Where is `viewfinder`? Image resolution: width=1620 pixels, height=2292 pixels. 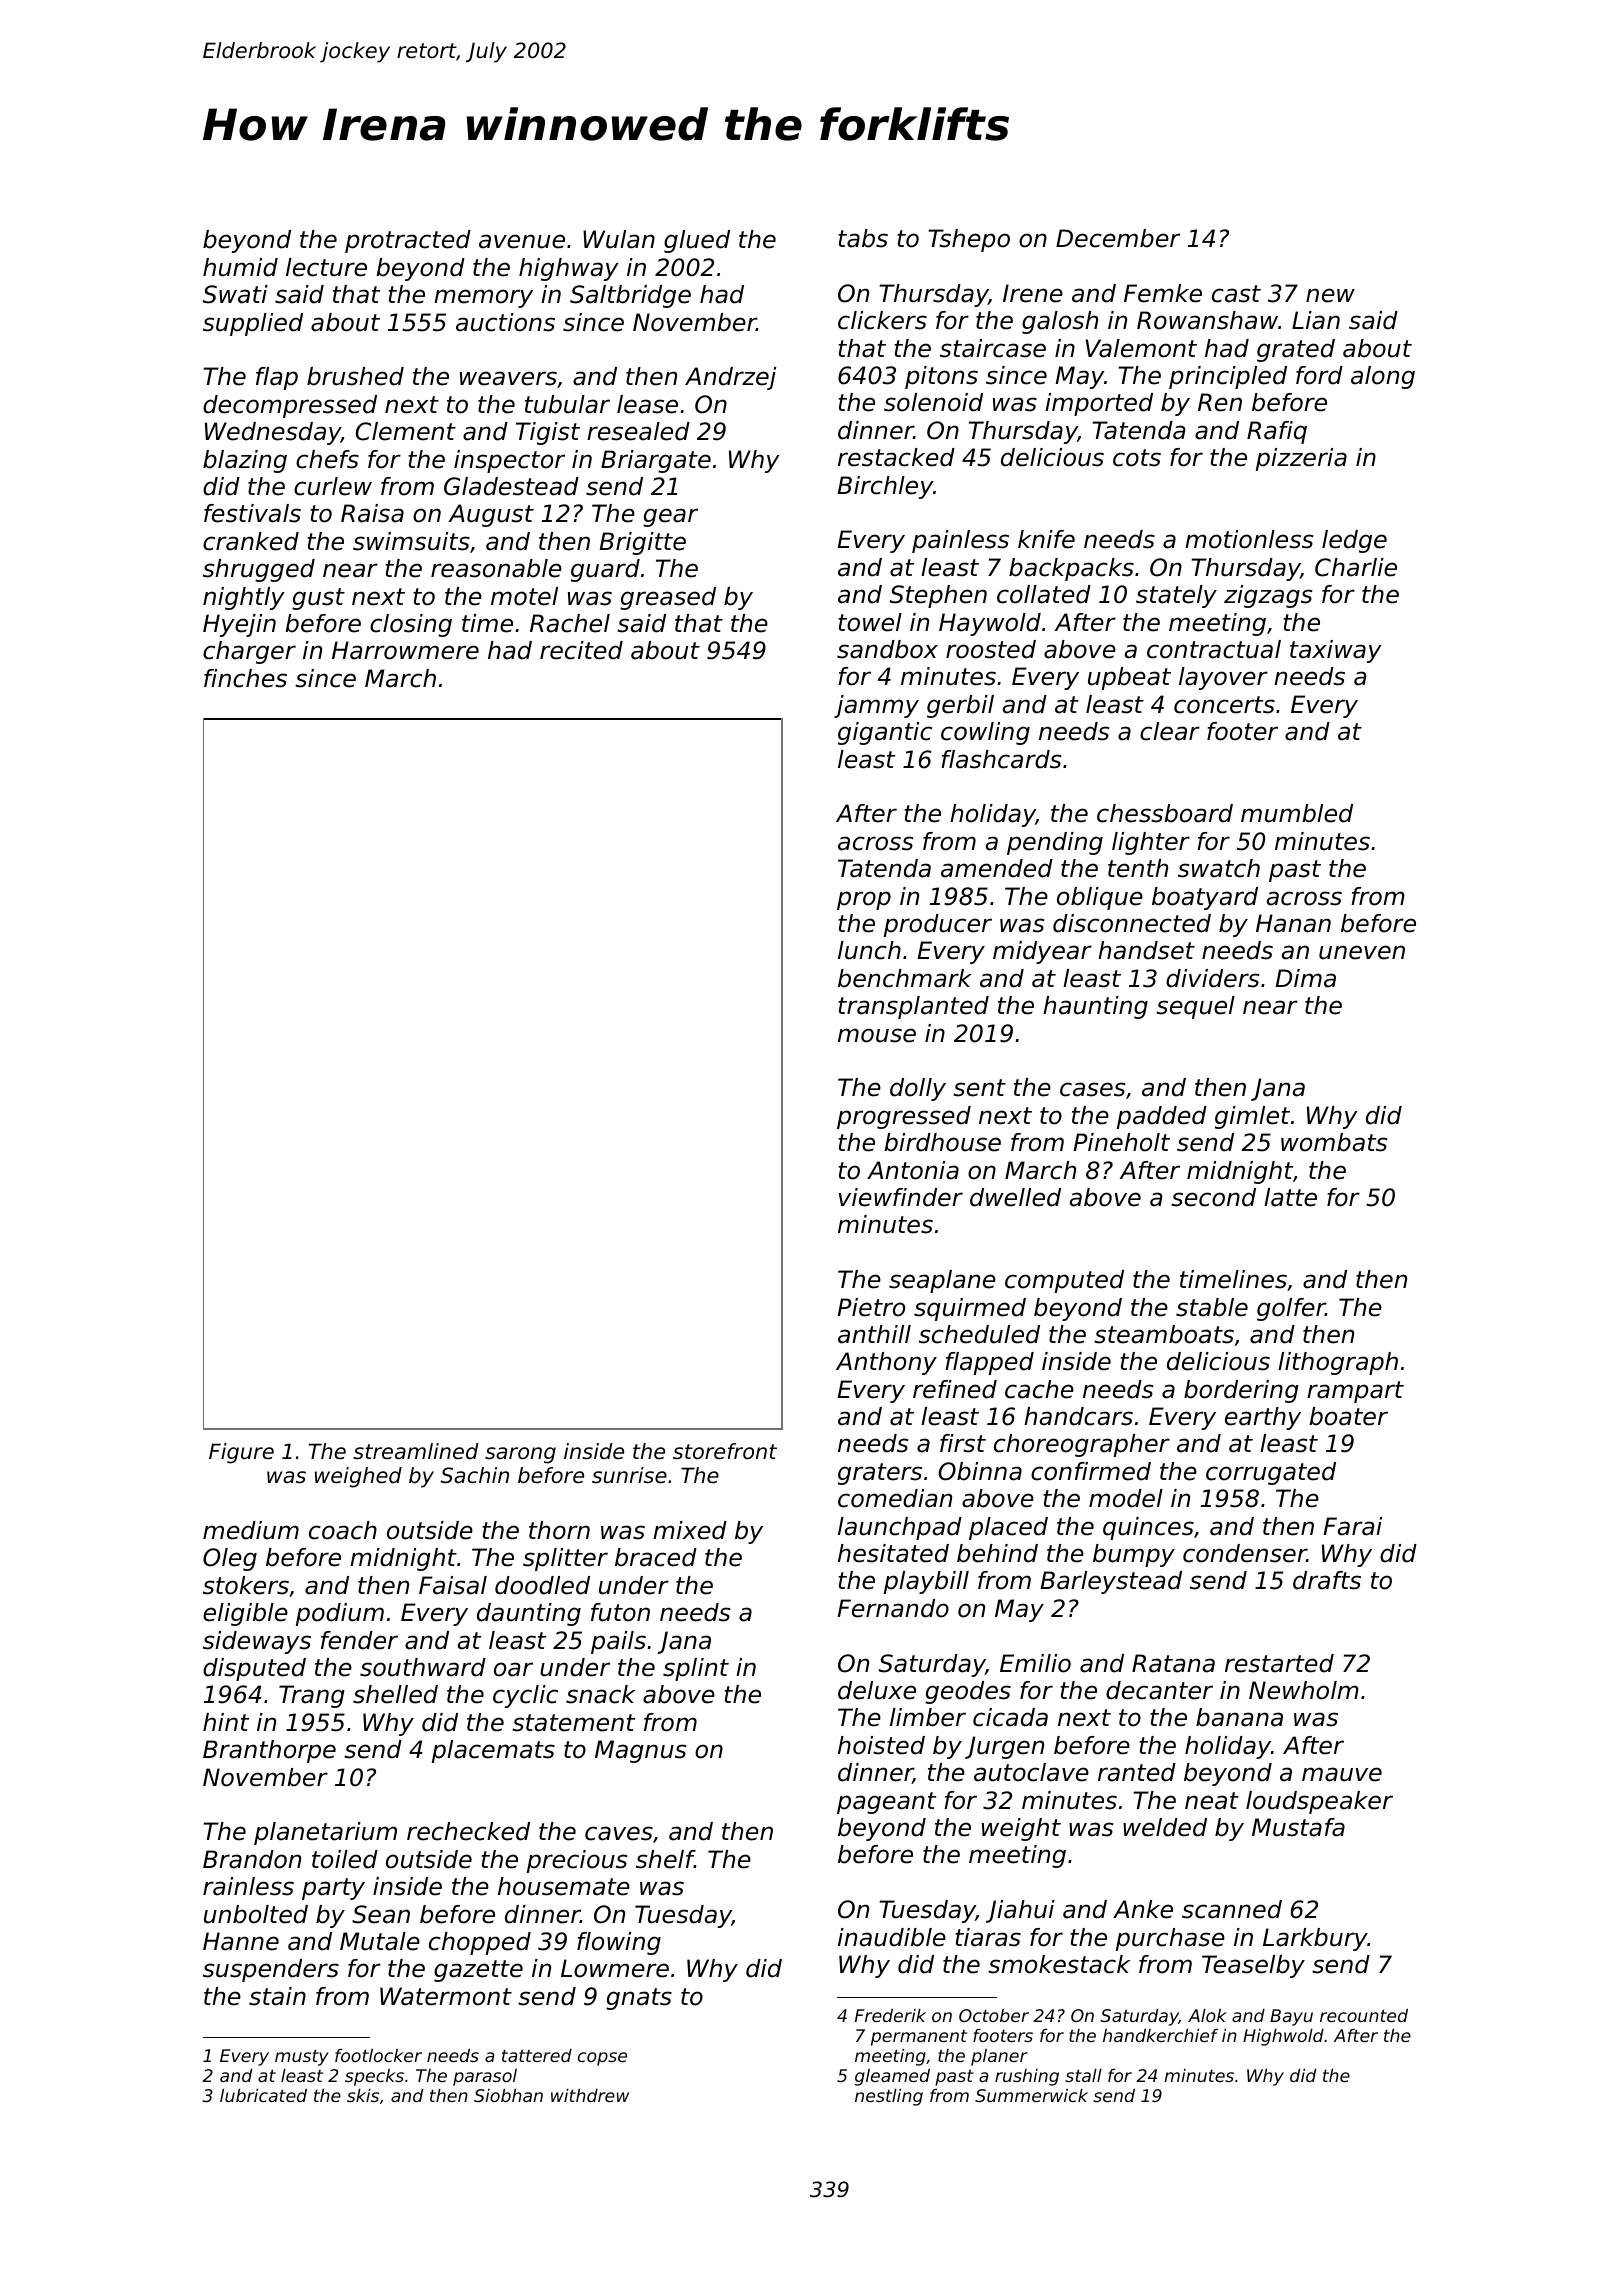 viewfinder is located at coordinates (901, 1197).
